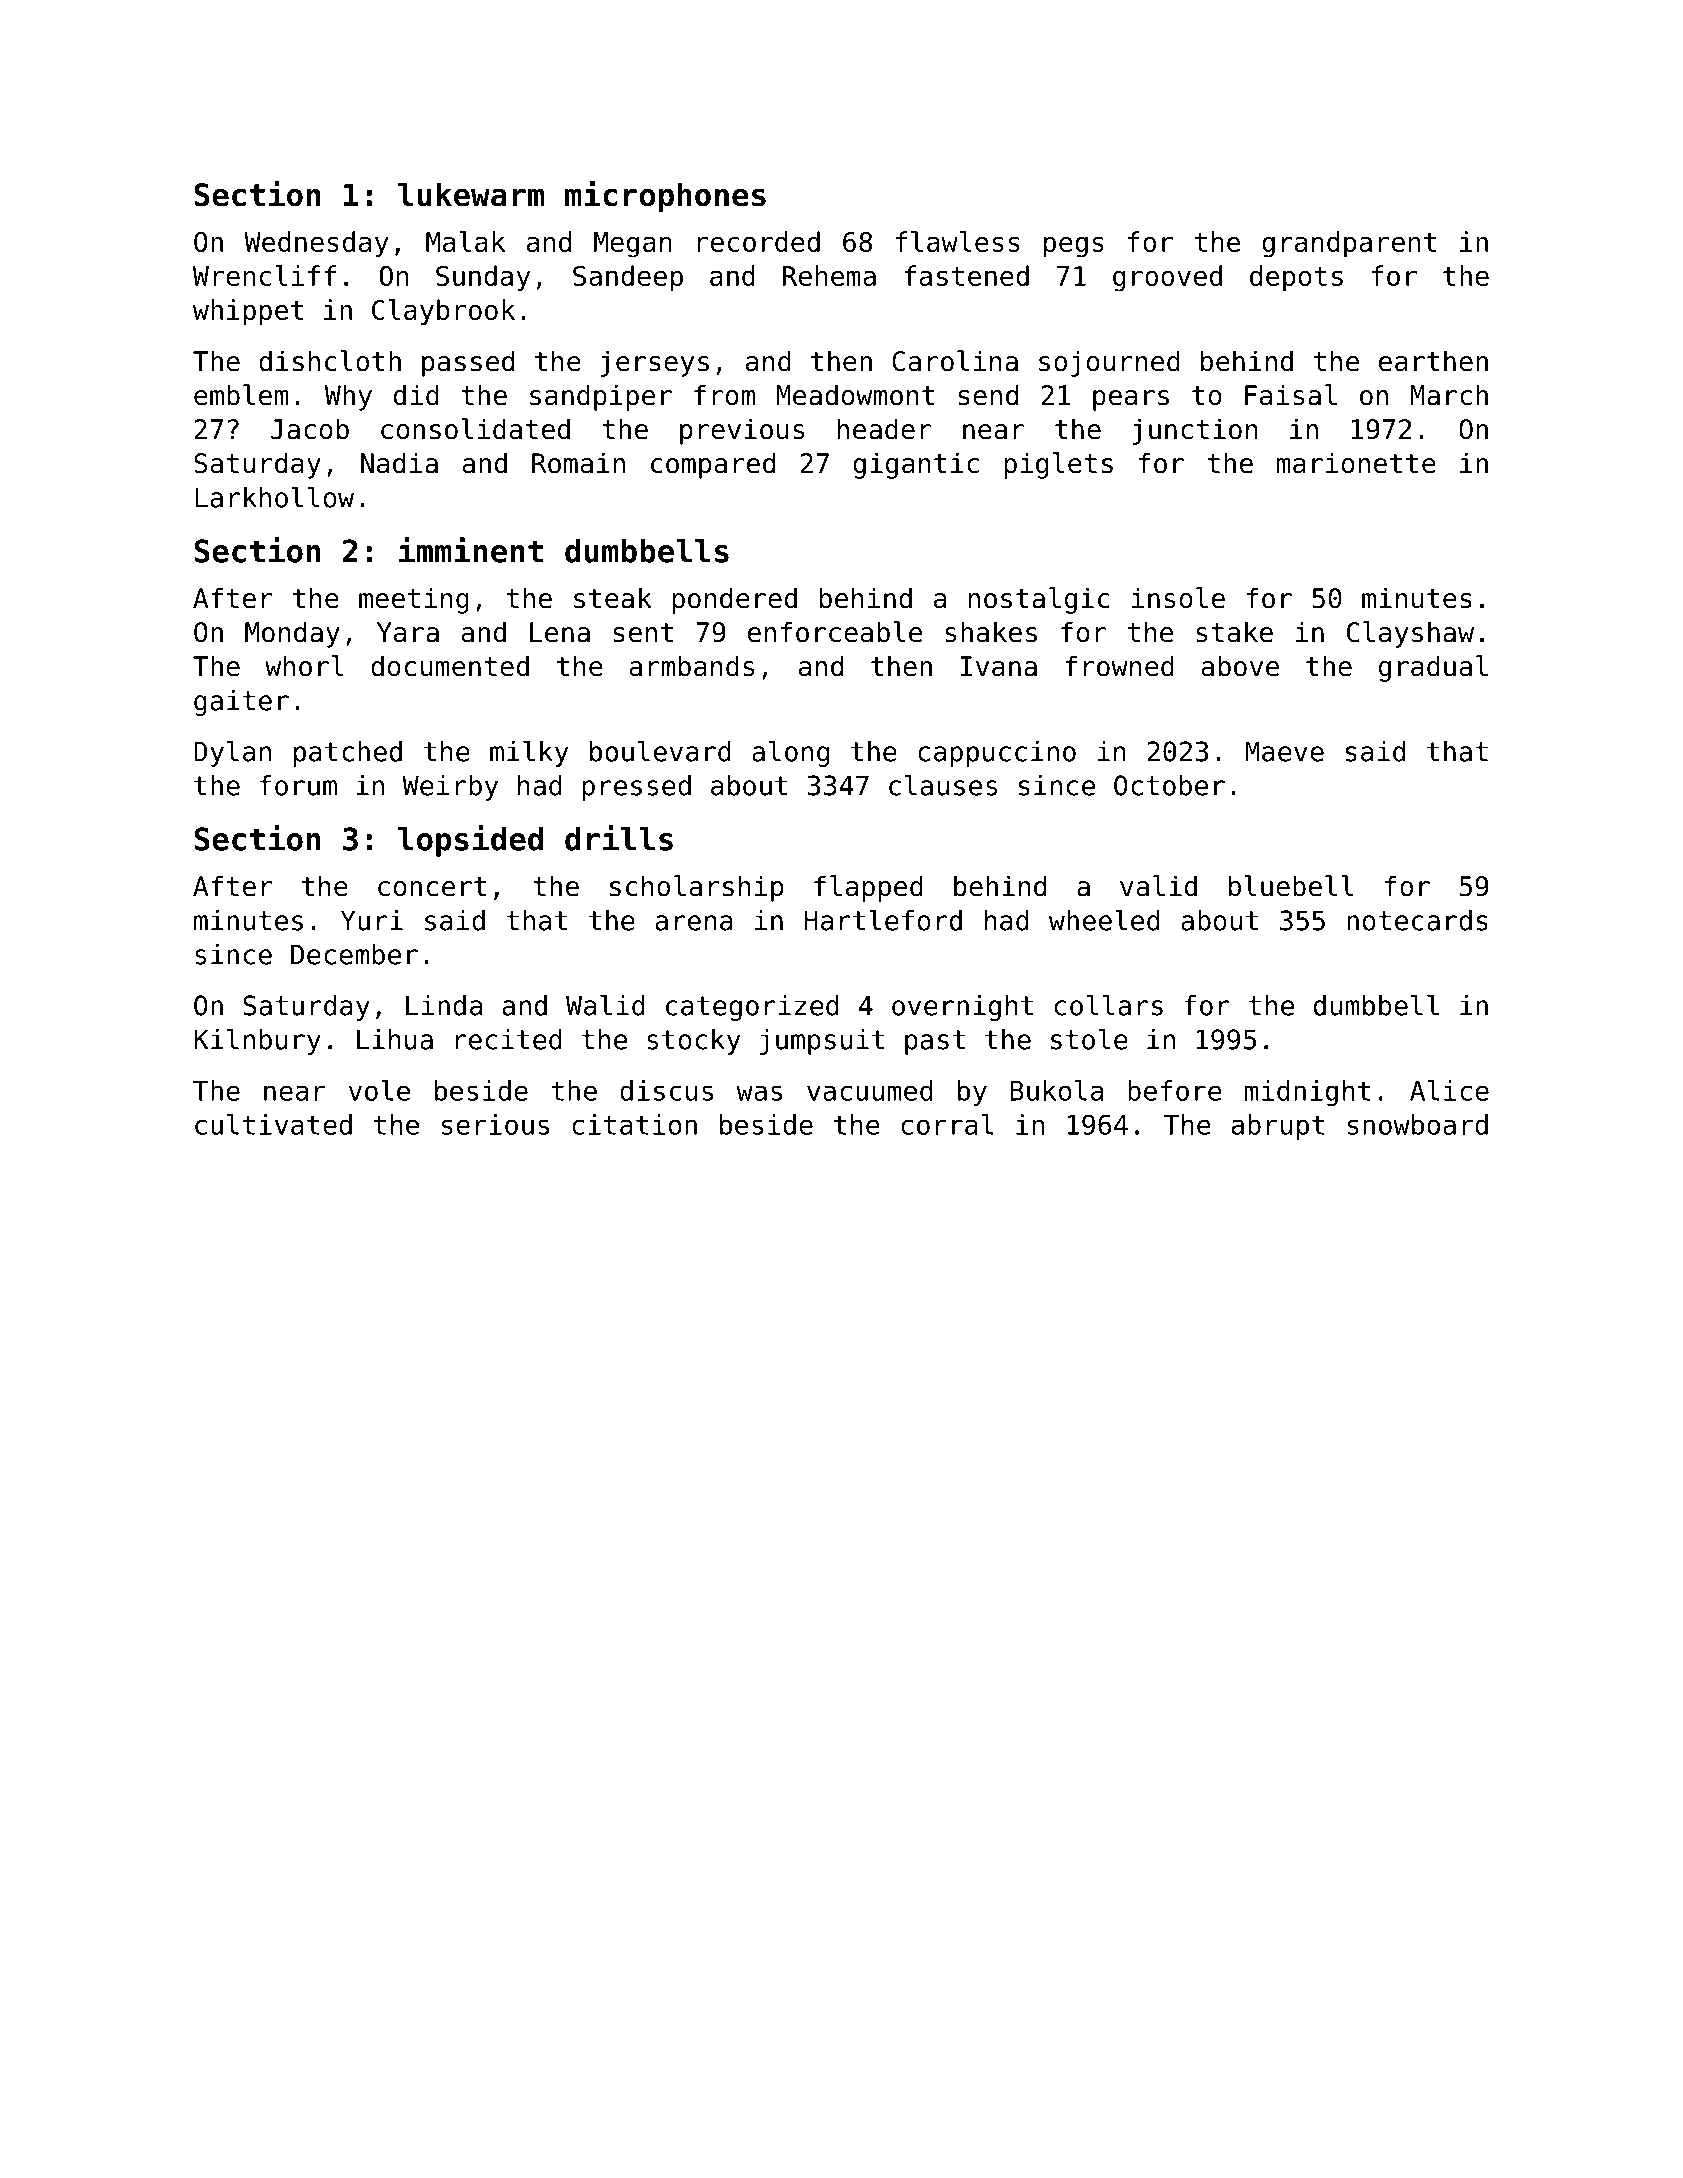 Image resolution: width=1683 pixels, height=2178 pixels. Describe the element at coordinates (665, 197) in the page. I see `microphones` at that location.
